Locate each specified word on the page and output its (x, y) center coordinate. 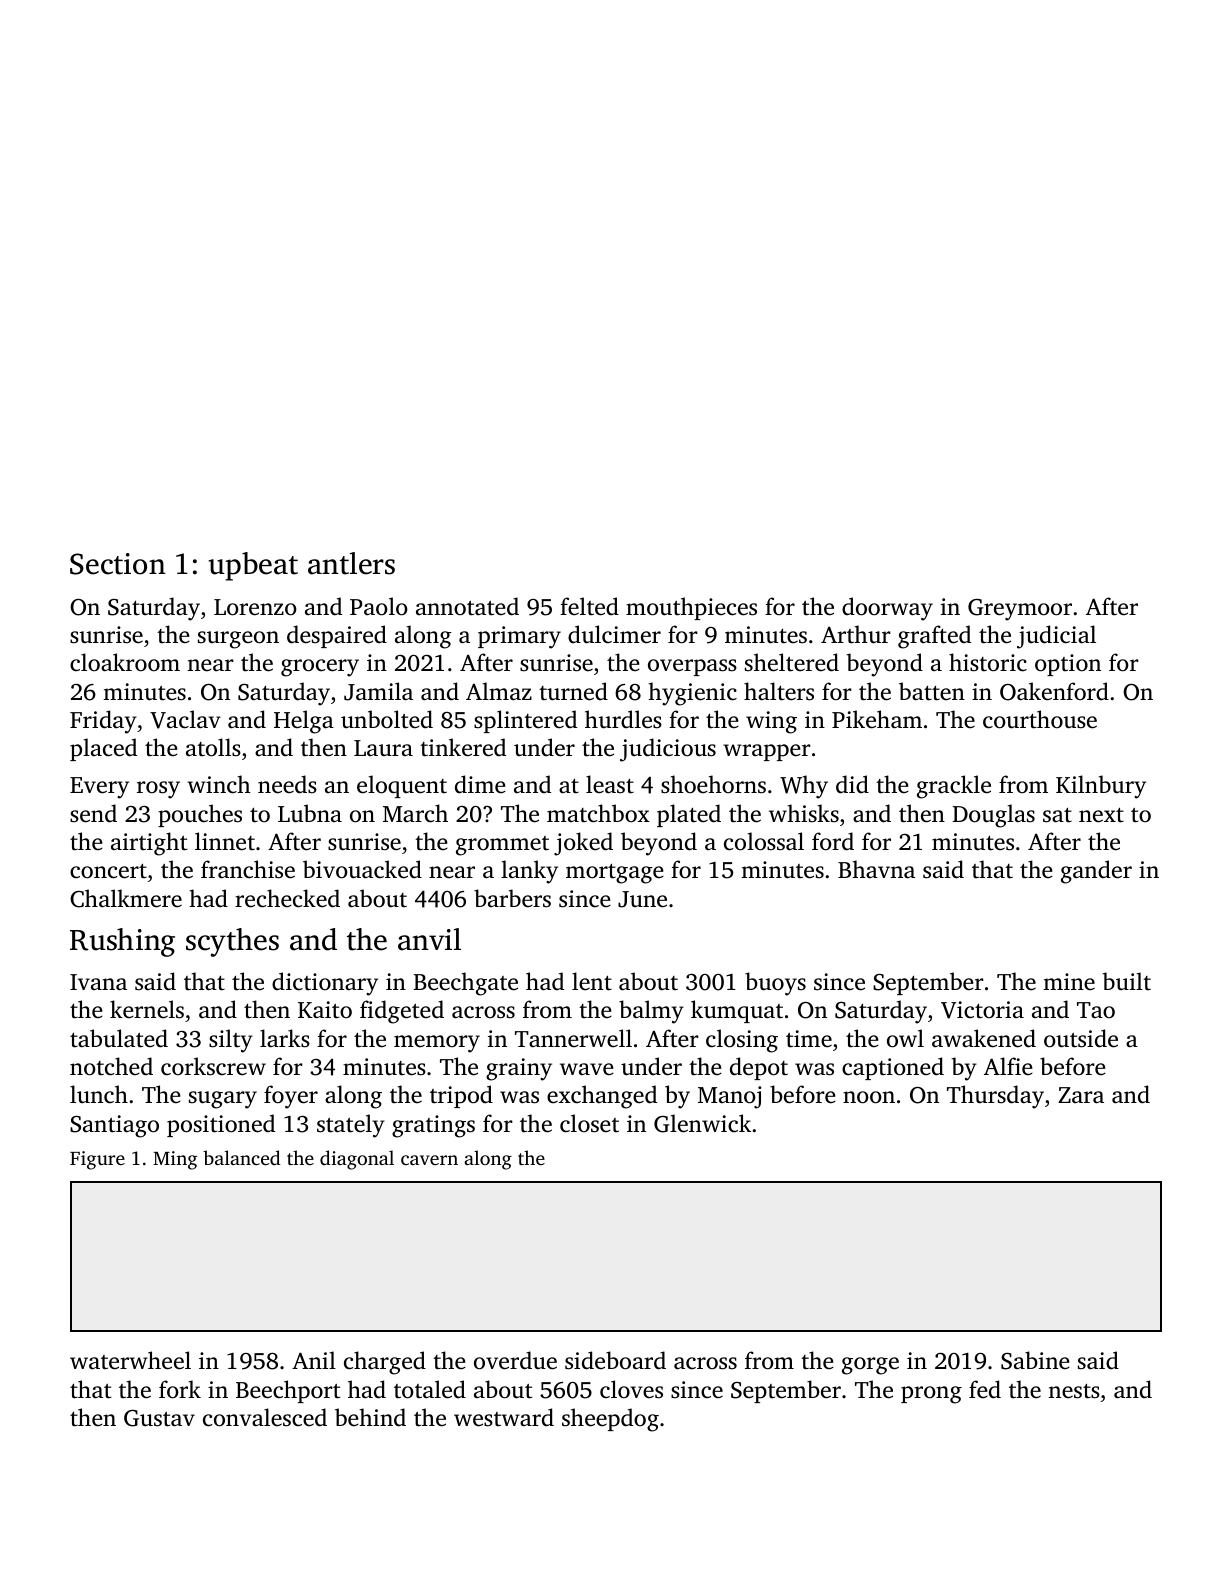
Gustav (159, 1418)
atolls (213, 747)
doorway (887, 609)
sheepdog (610, 1420)
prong (931, 1395)
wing (771, 722)
